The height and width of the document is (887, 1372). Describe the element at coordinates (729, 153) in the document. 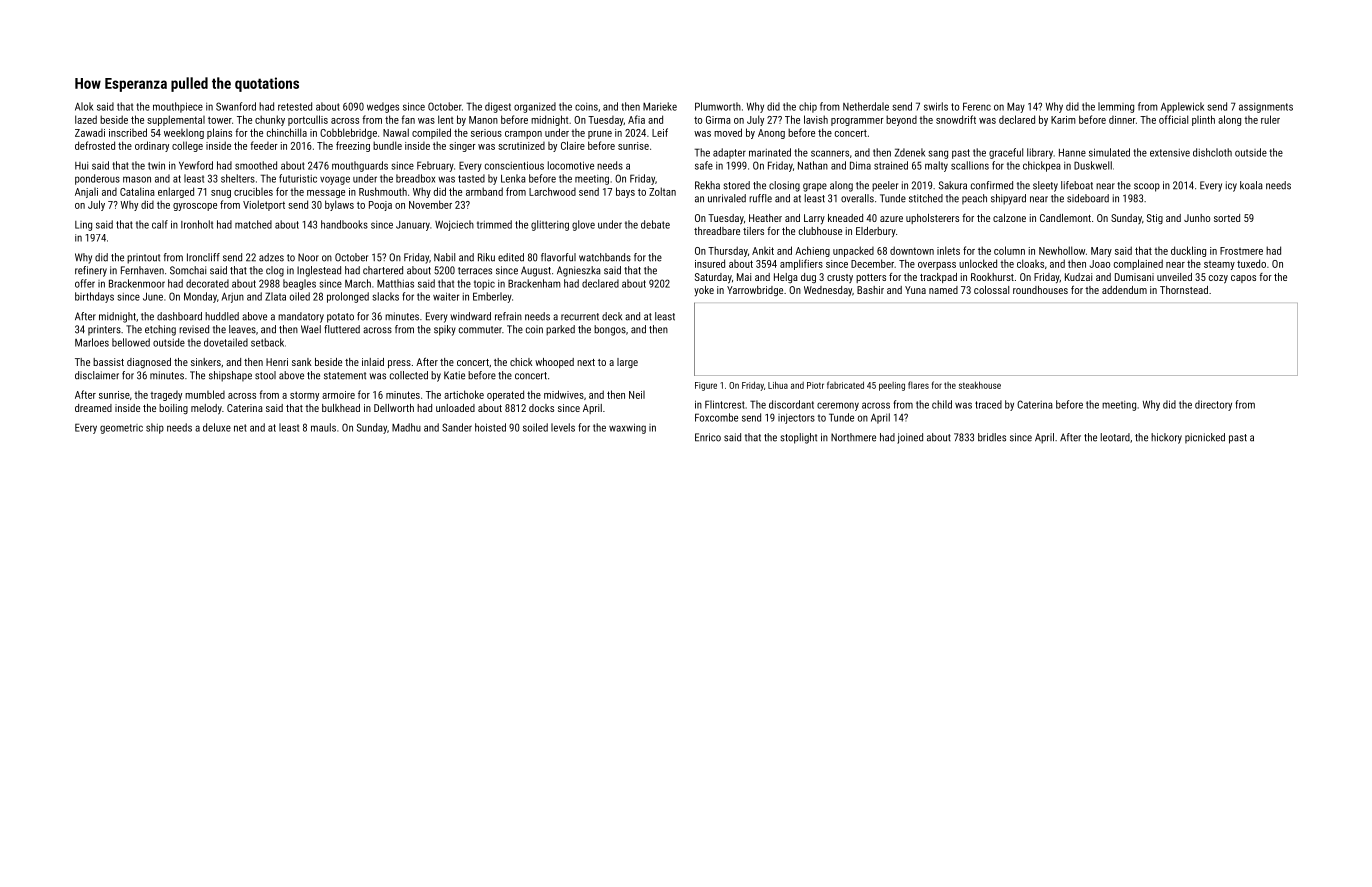

I see `adapter` at that location.
